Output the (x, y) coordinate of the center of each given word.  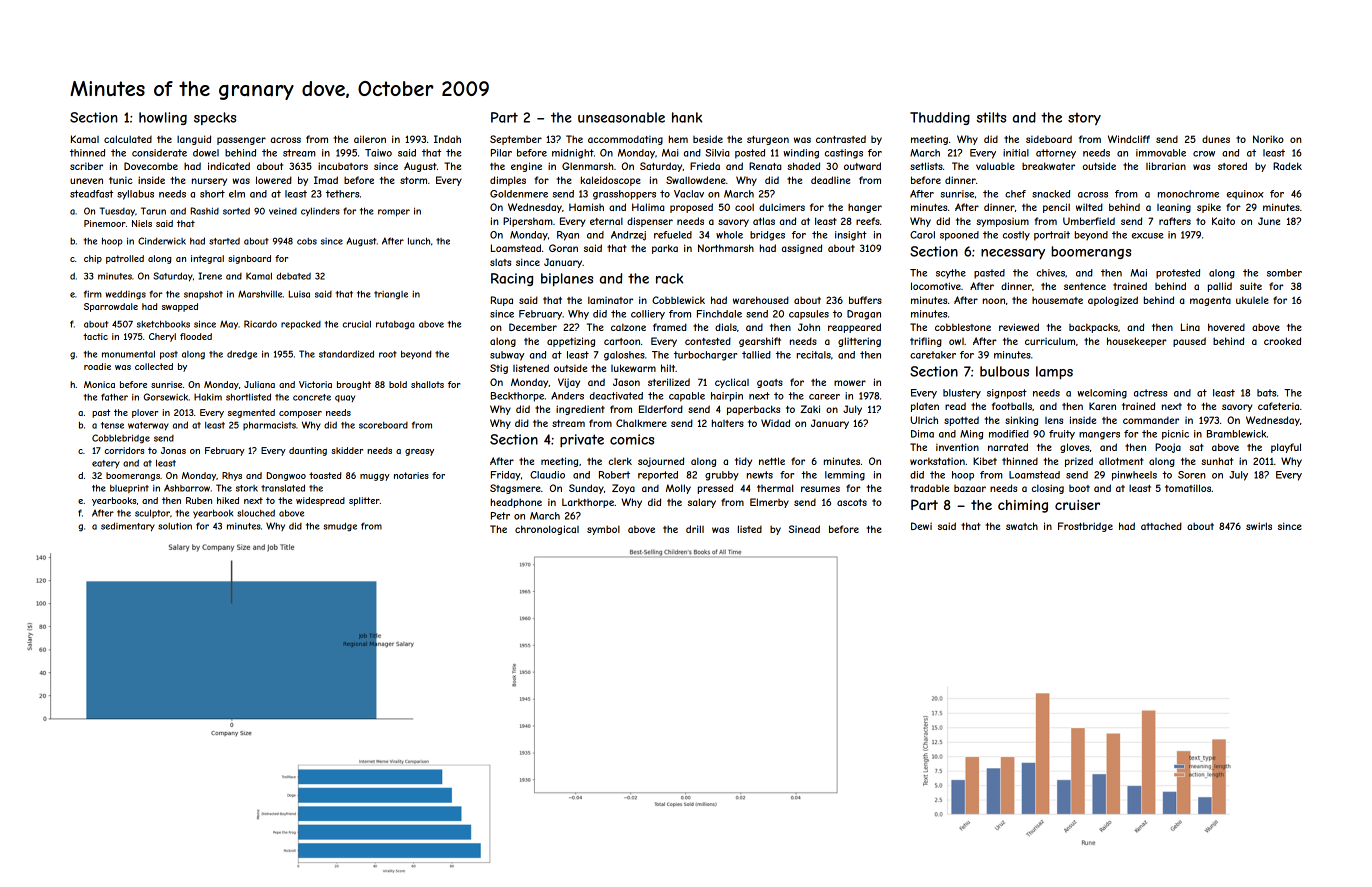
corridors (124, 450)
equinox (1245, 194)
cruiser (1077, 505)
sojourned (661, 462)
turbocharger (705, 356)
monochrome (1188, 194)
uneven (86, 181)
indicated (229, 166)
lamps (1054, 372)
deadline (830, 180)
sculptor (152, 514)
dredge (242, 355)
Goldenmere (519, 194)
